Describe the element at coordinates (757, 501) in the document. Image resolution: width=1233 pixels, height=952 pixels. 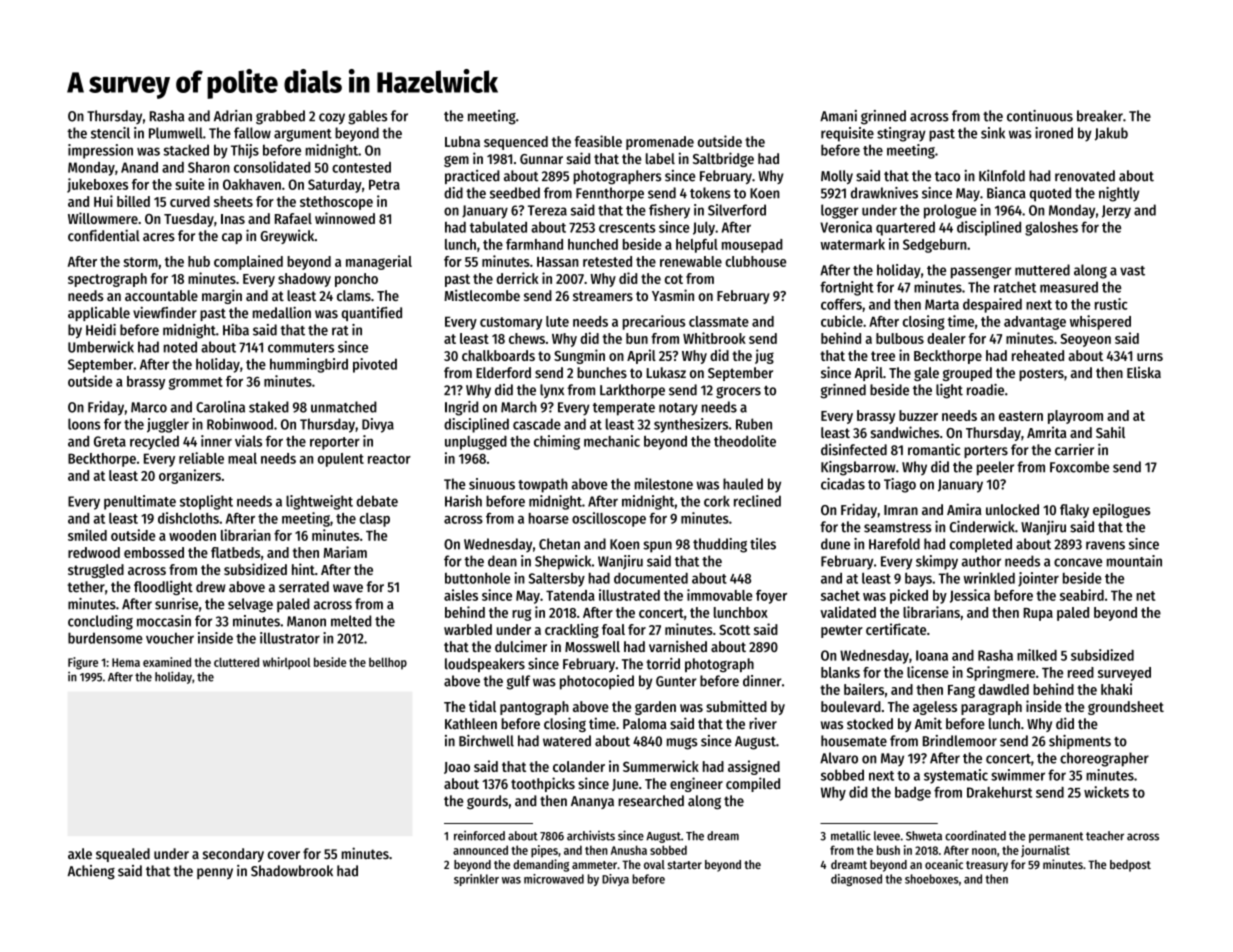
I see `reclined` at that location.
